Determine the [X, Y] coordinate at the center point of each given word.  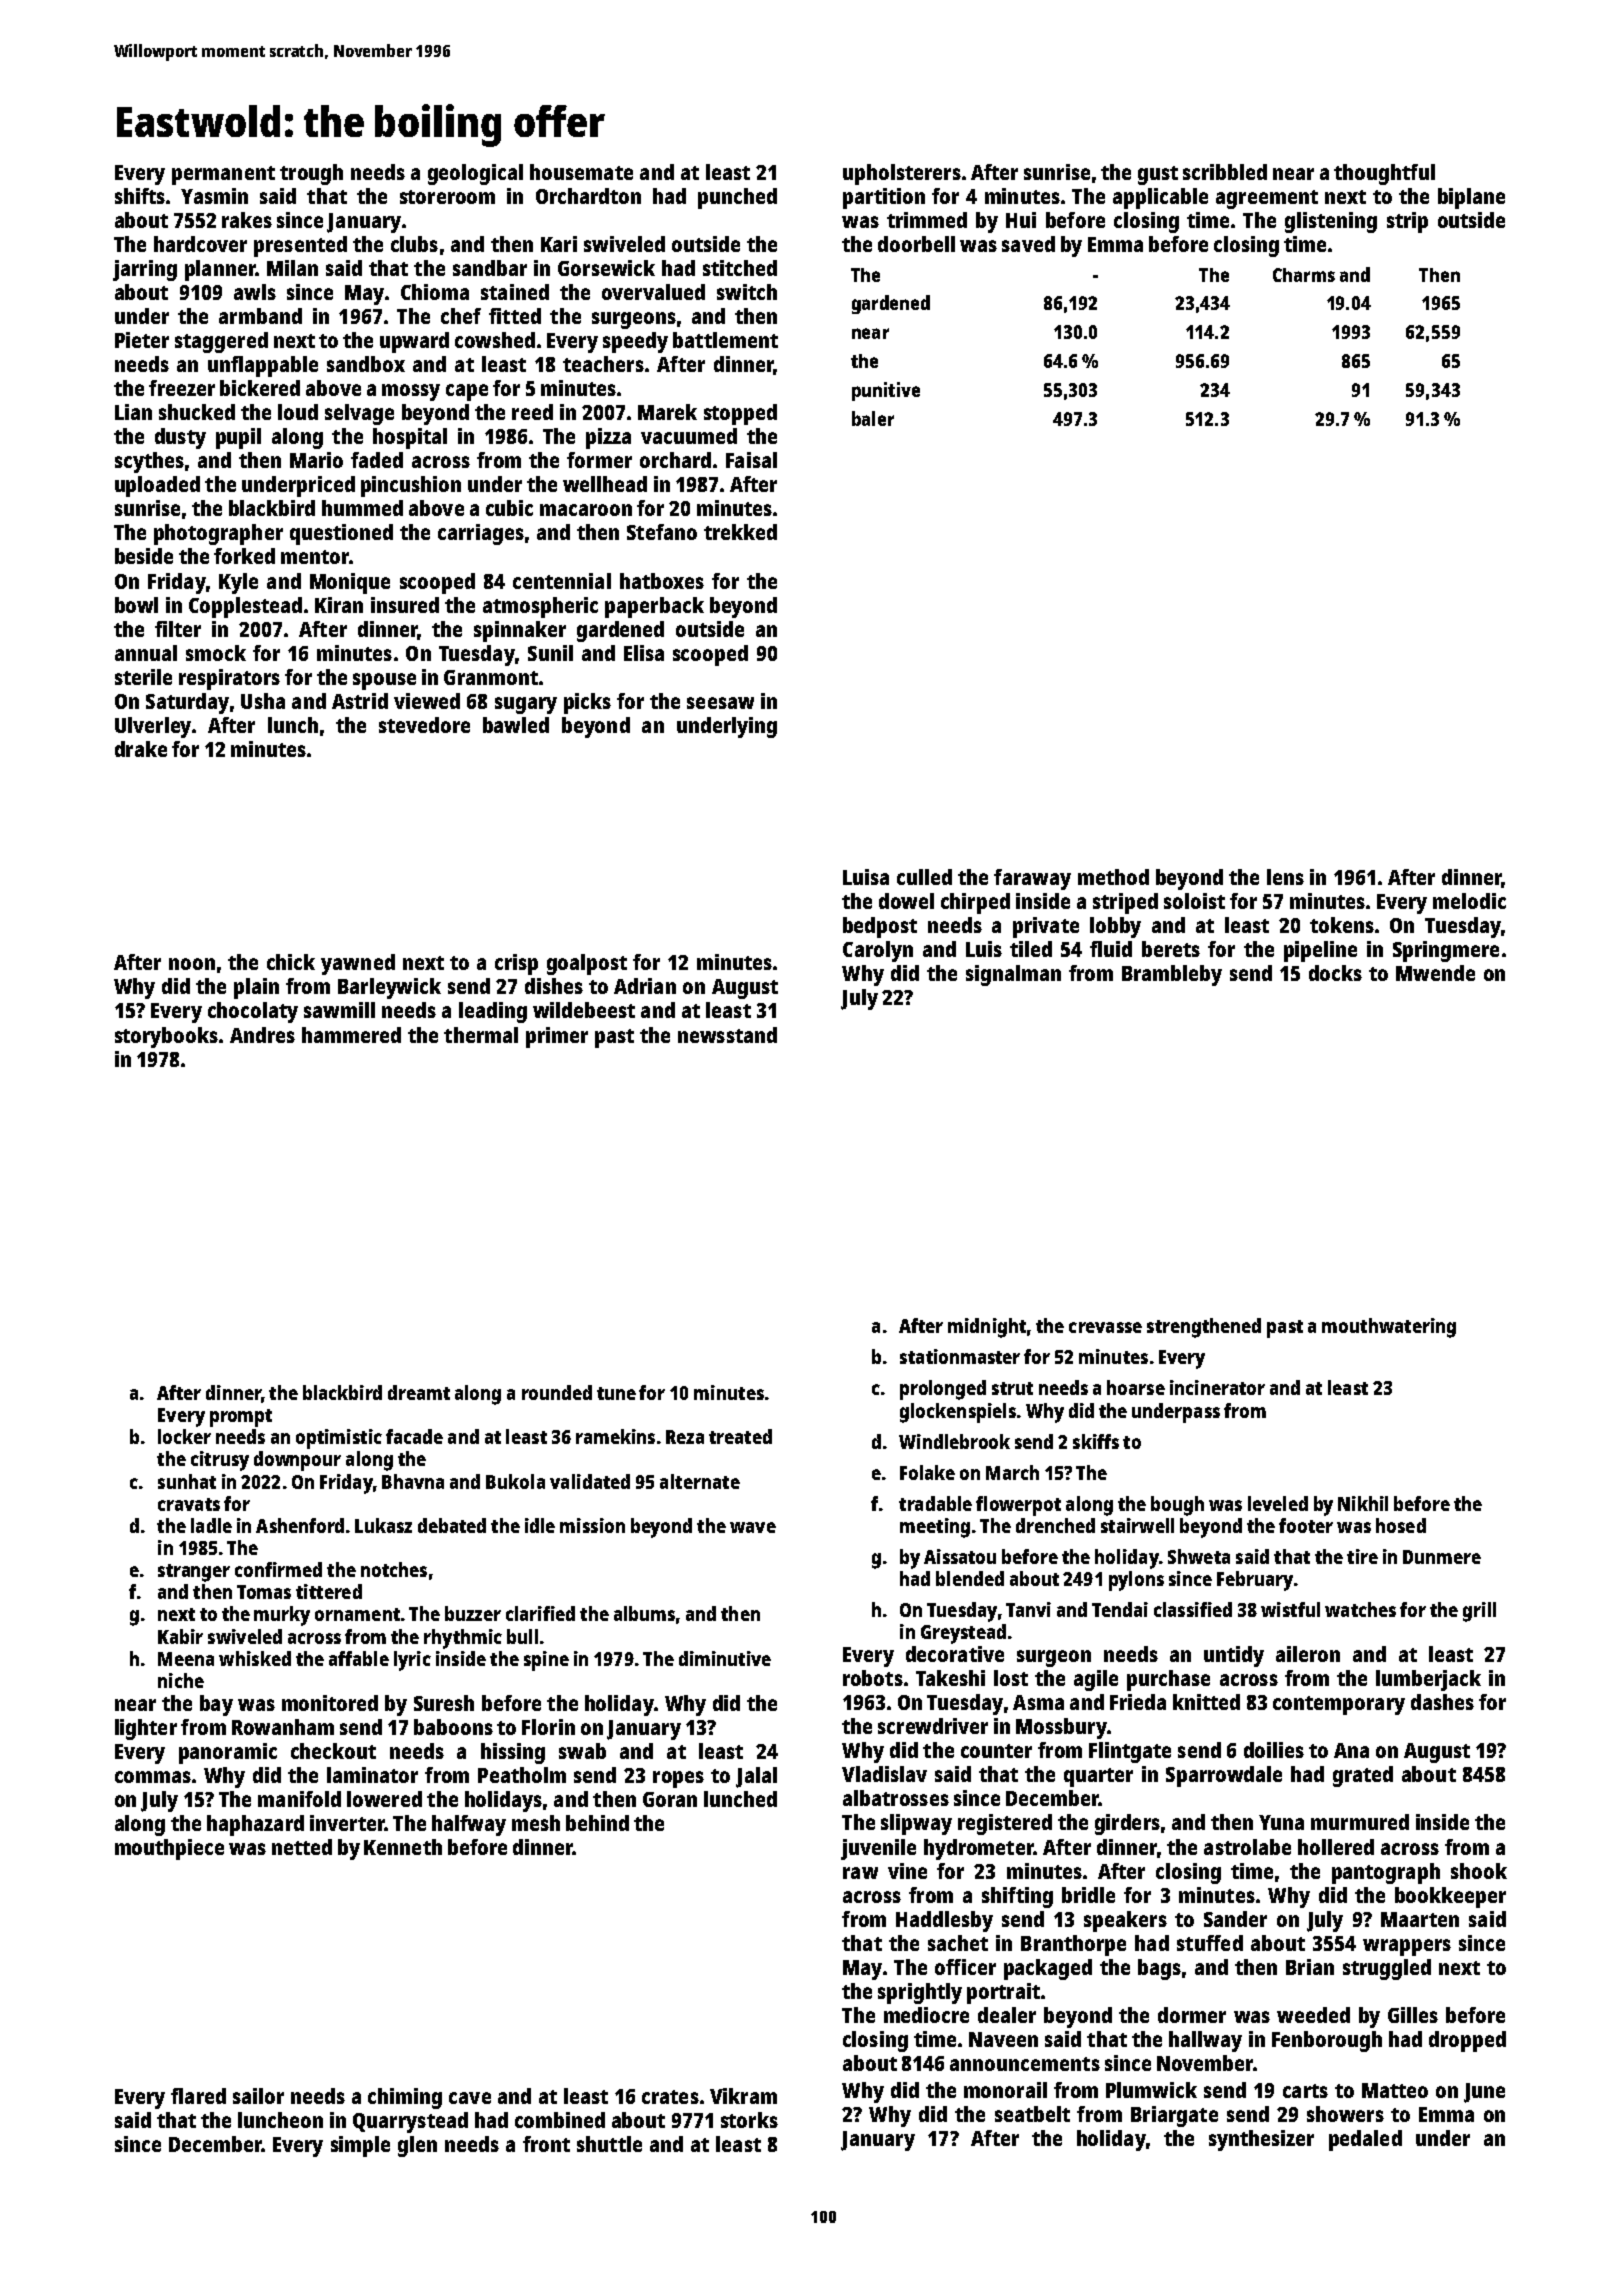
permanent [223, 175]
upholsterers [902, 174]
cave [470, 2098]
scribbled [1225, 172]
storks [749, 2120]
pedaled [1365, 2140]
